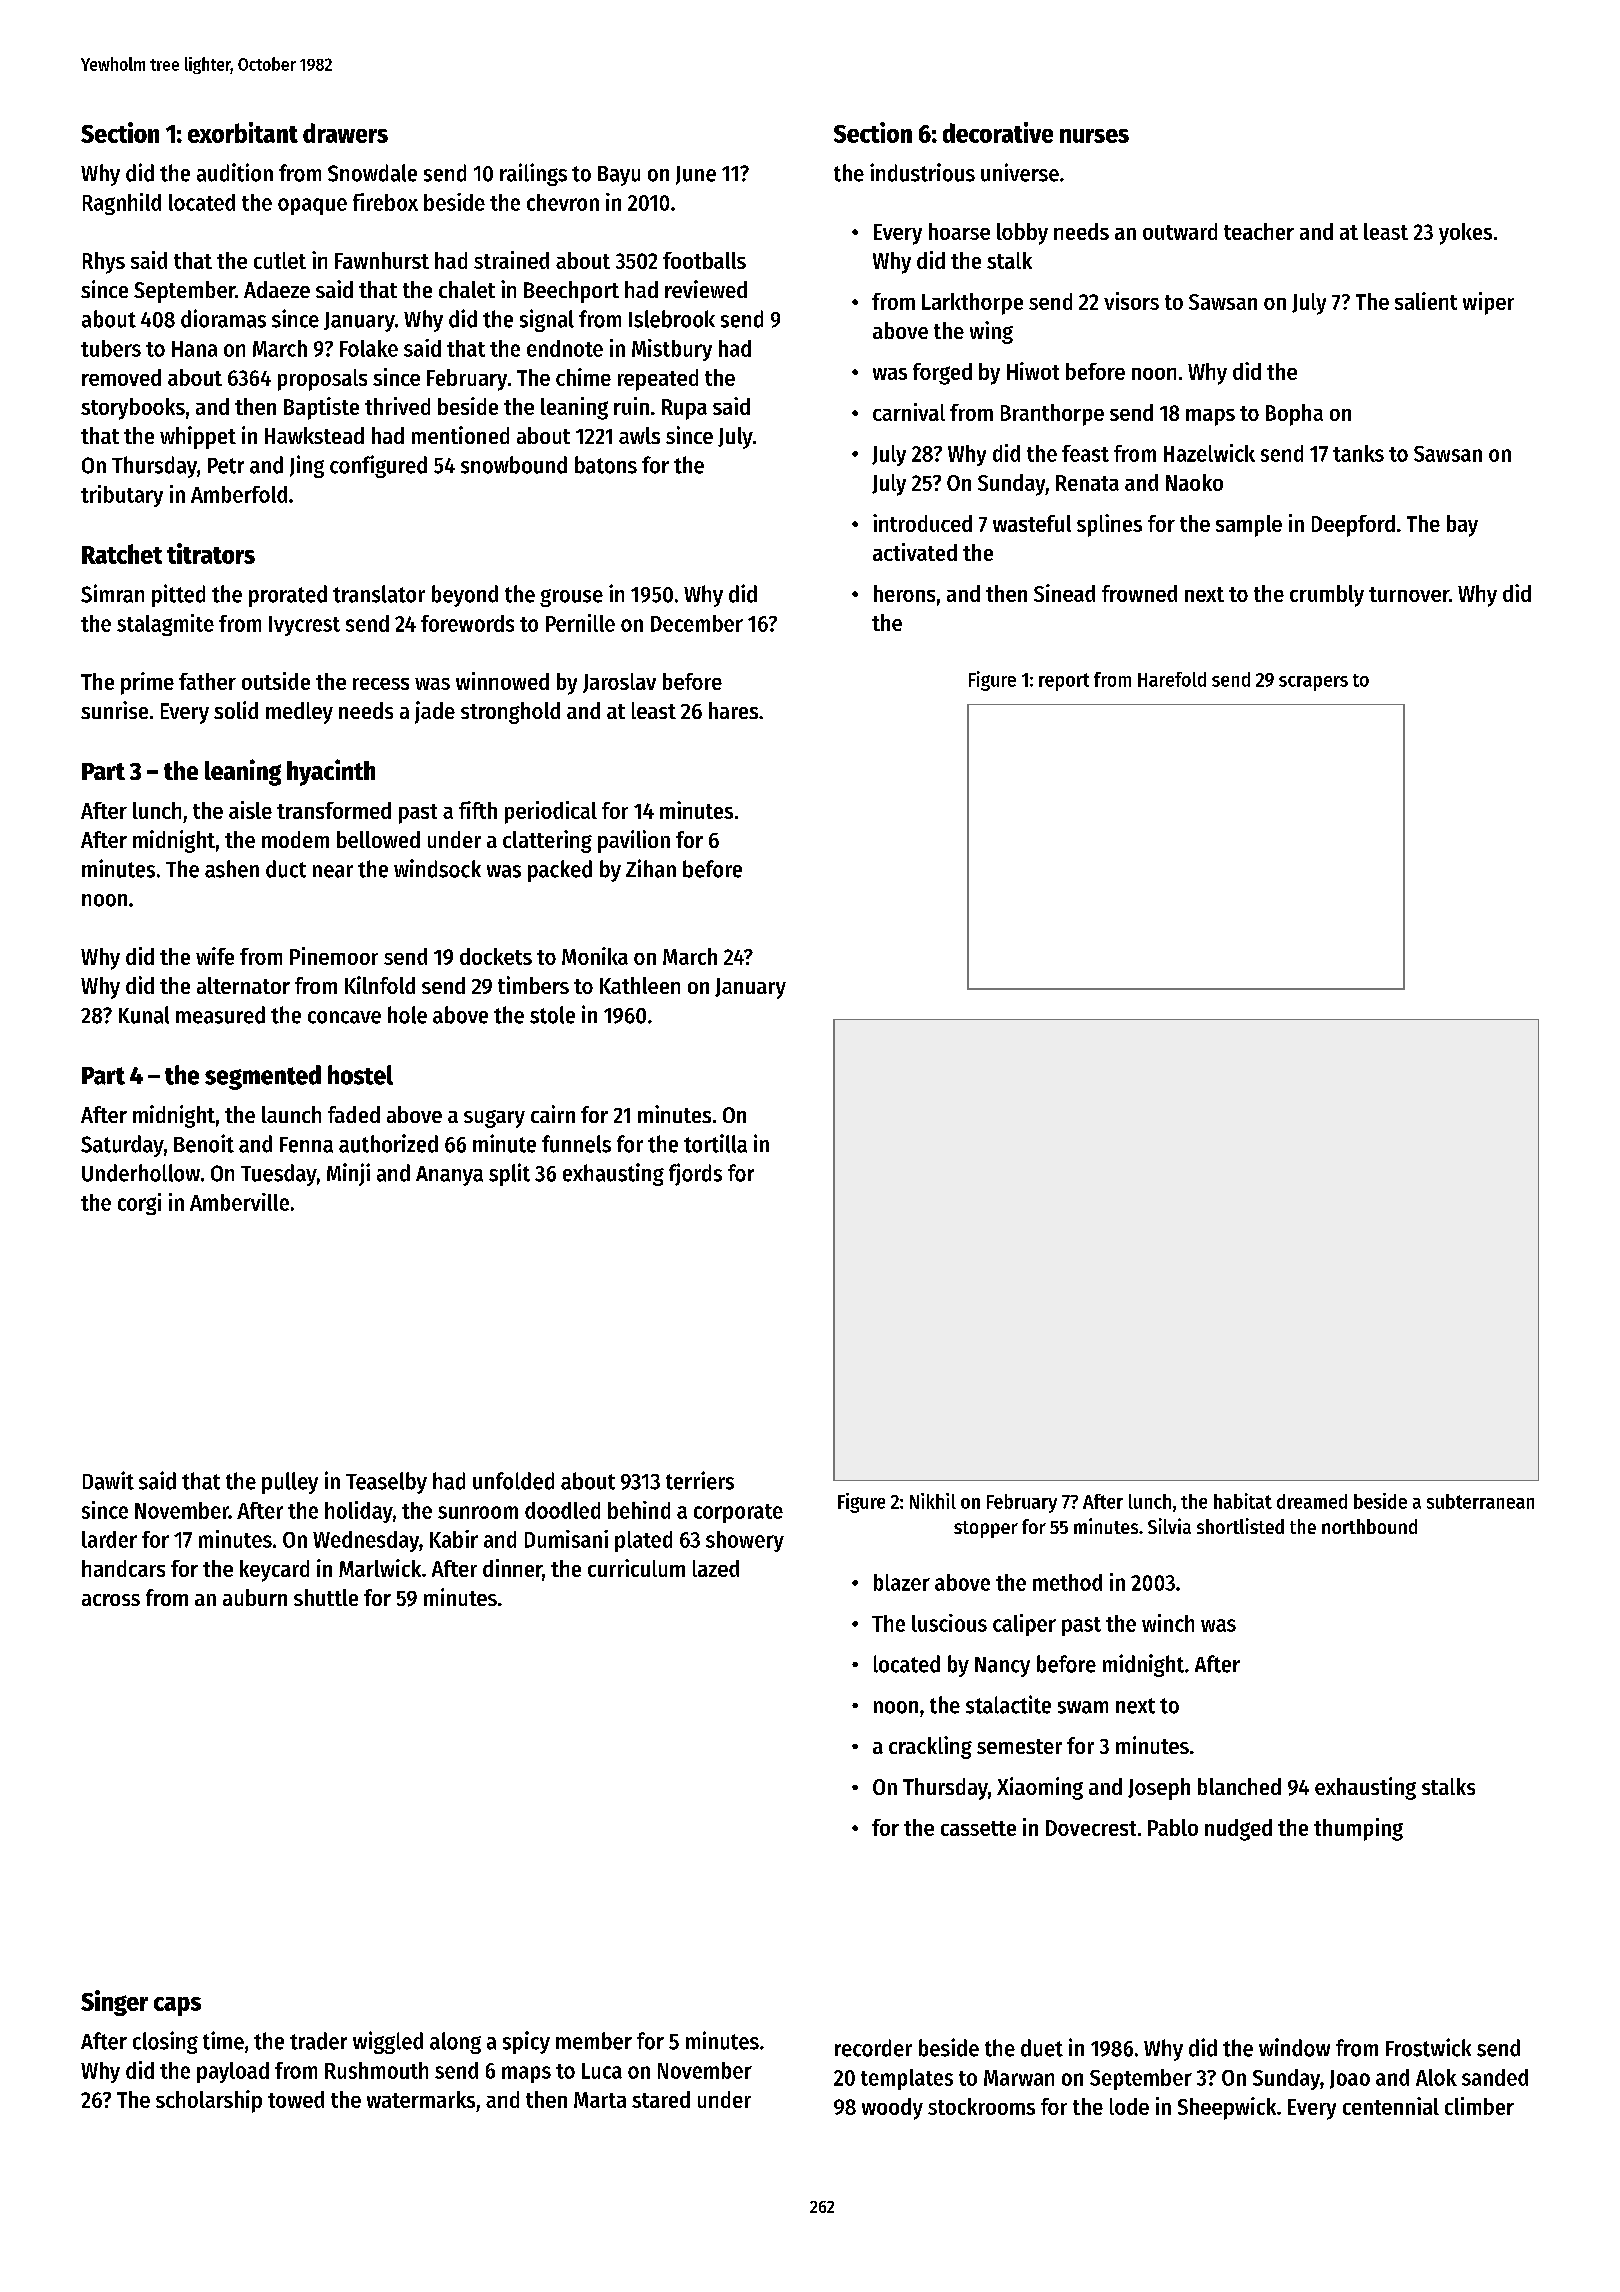 The image size is (1620, 2292). I want to click on scholarship, so click(209, 2101).
